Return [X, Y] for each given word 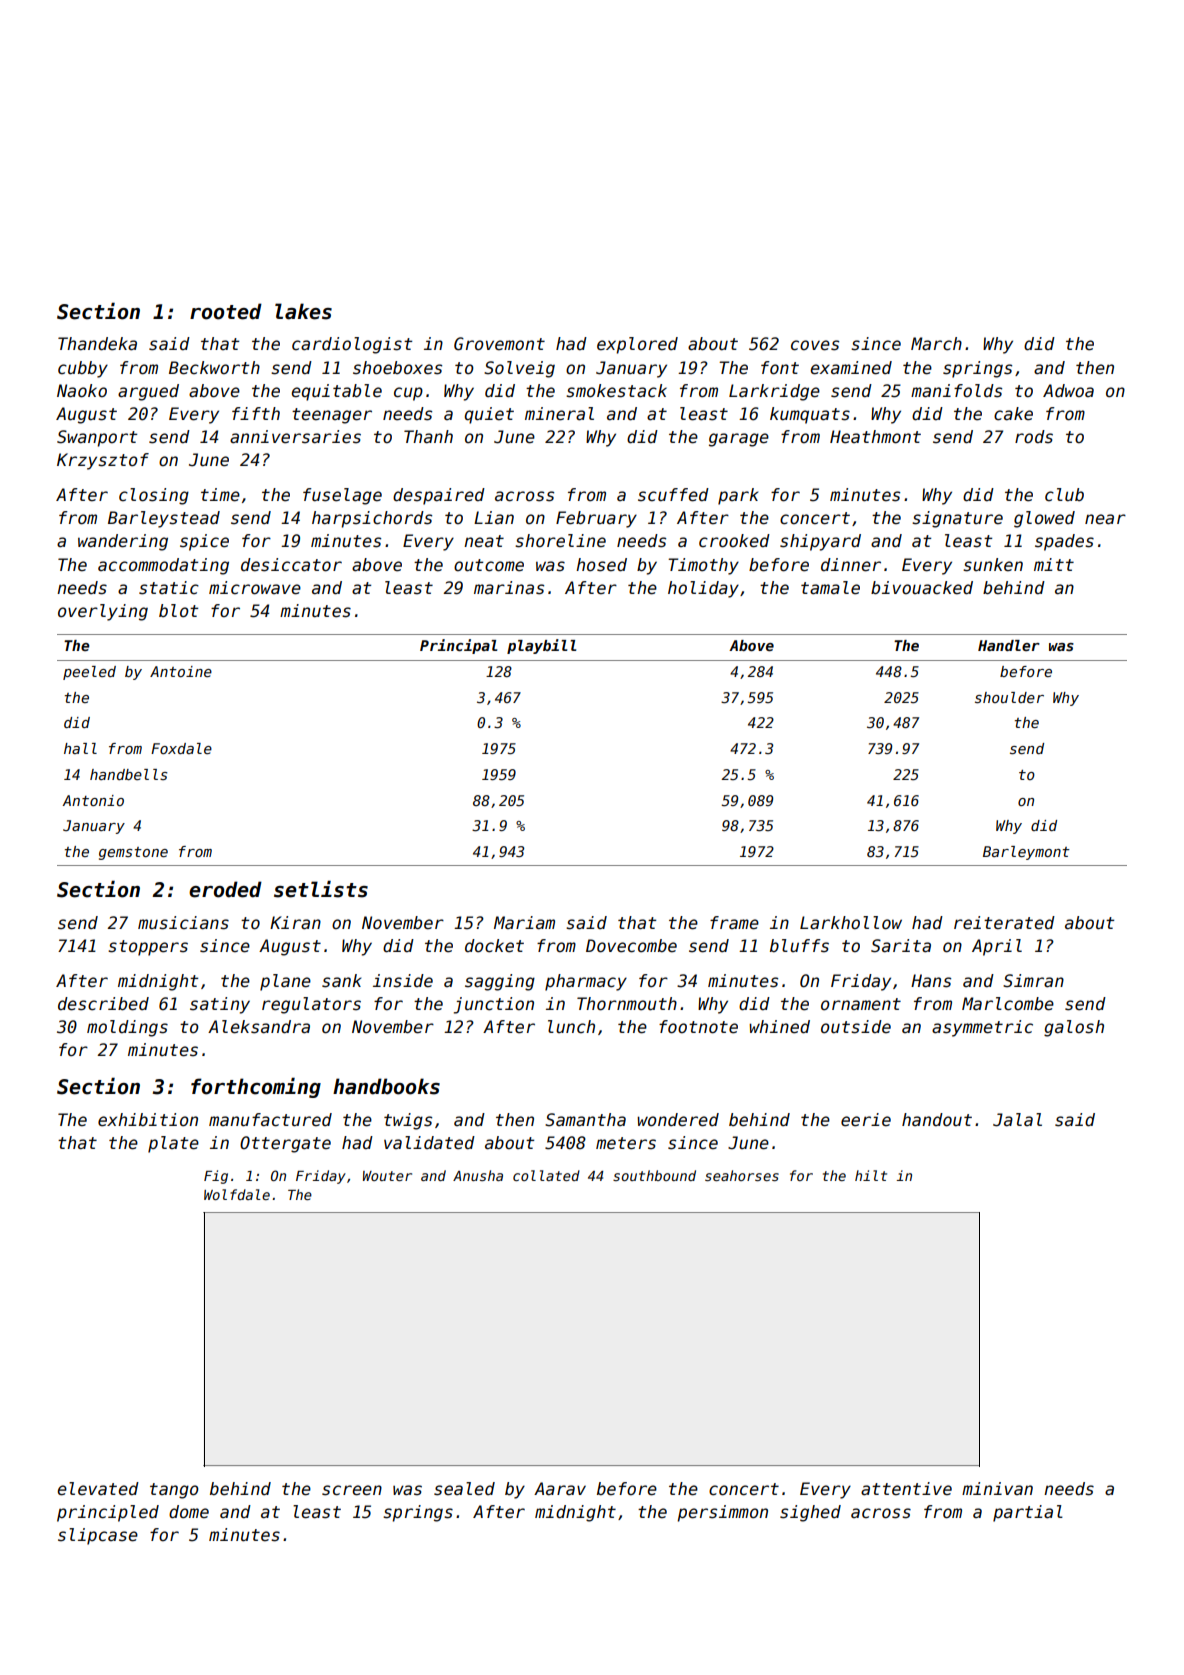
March [936, 344]
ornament [861, 1004]
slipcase [98, 1536]
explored [637, 345]
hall [80, 748]
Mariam [524, 923]
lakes [303, 311]
